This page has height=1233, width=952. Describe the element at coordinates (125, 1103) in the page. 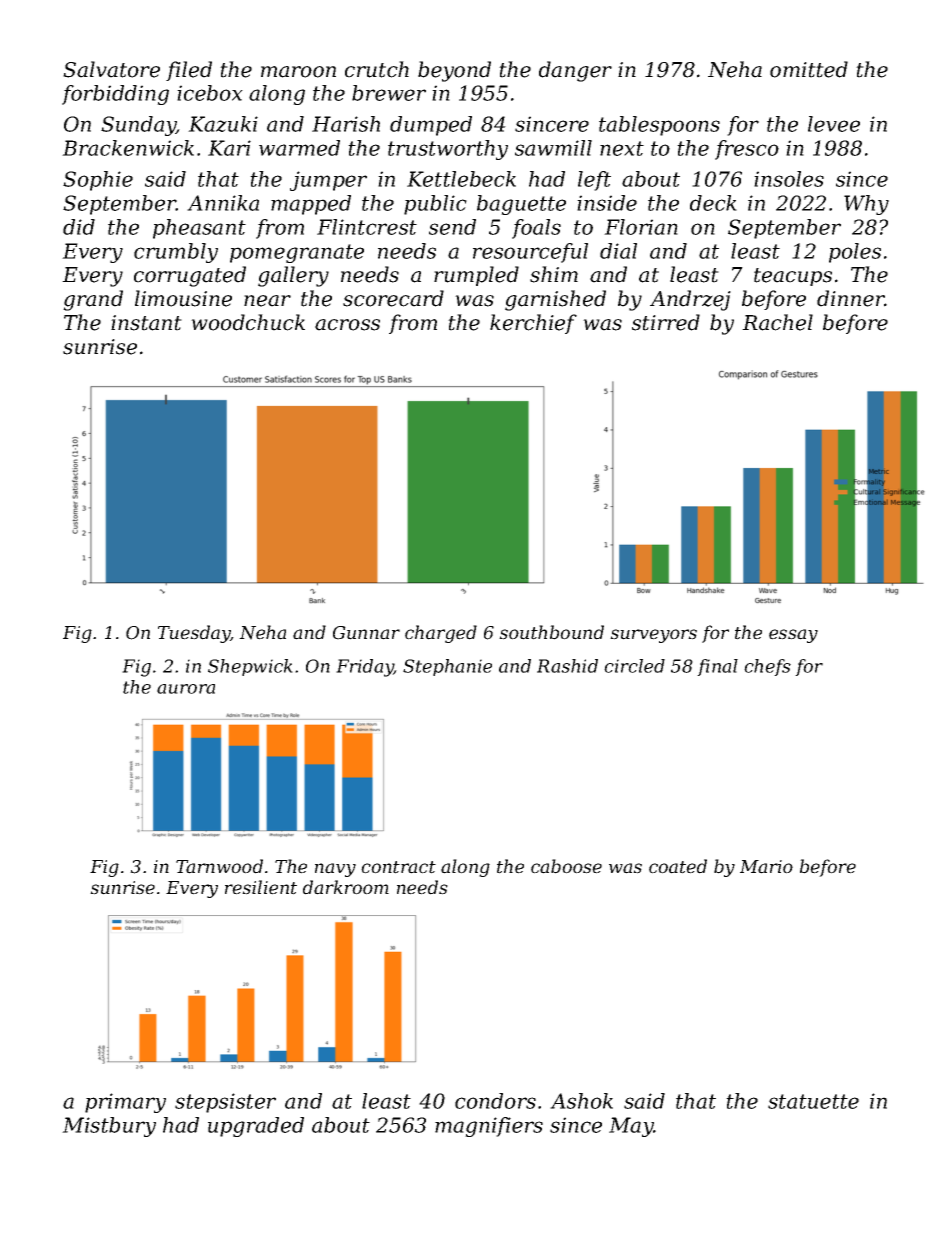

I see `primary` at that location.
